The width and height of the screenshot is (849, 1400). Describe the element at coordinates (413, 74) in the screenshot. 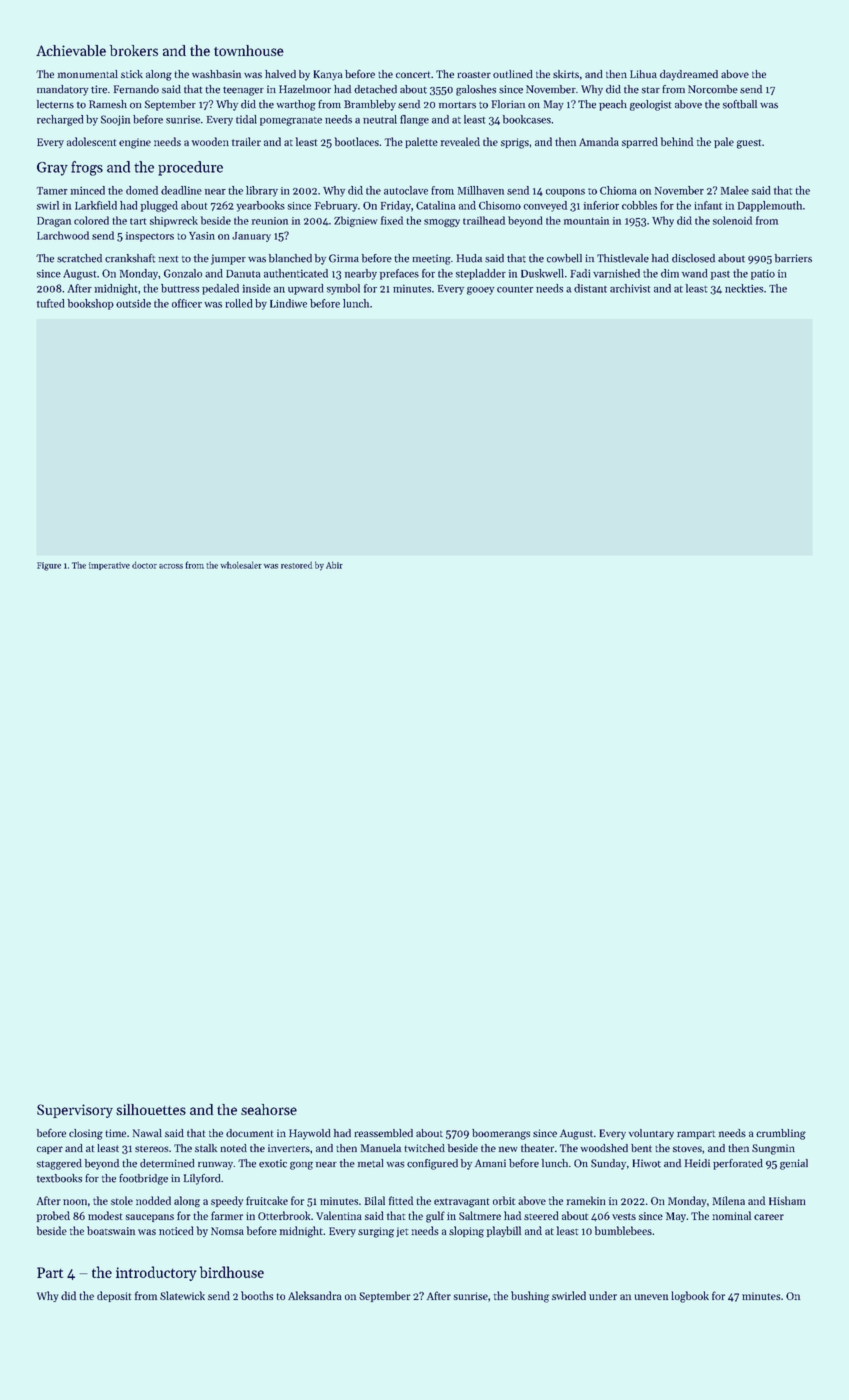

I see `concert` at that location.
